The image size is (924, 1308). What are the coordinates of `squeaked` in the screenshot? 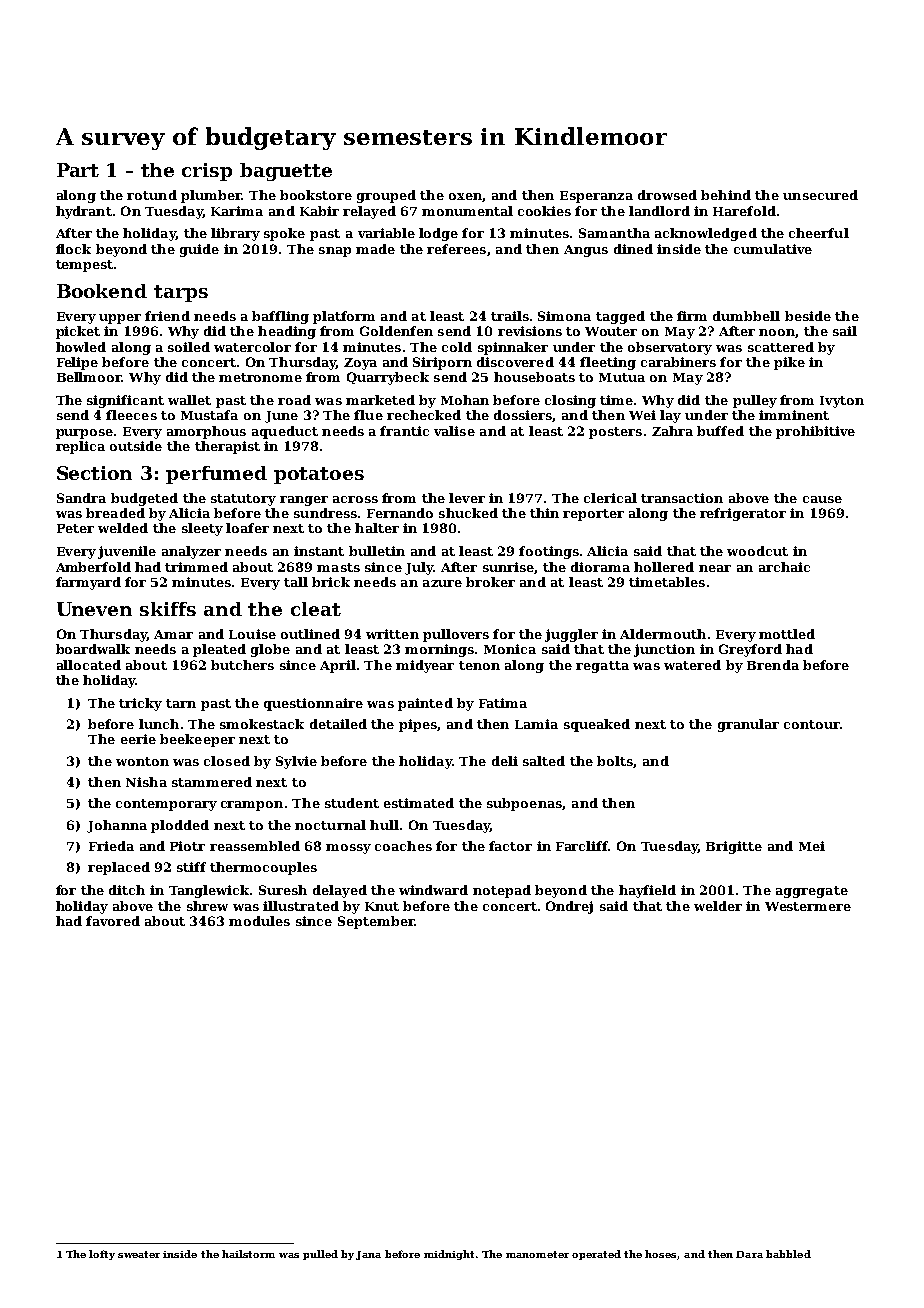 It's located at (597, 725).
